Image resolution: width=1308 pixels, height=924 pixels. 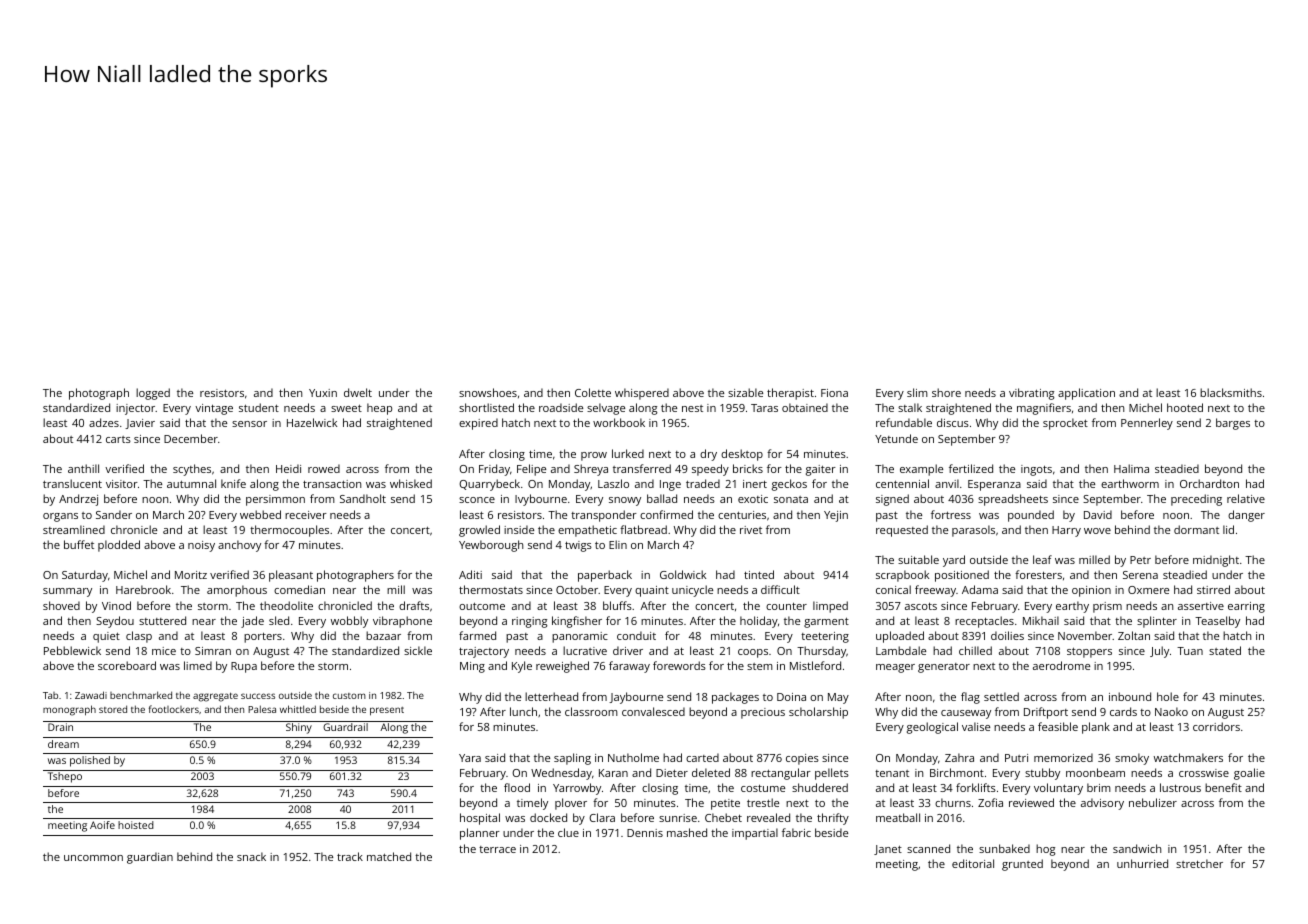 I want to click on faraway, so click(x=629, y=667).
